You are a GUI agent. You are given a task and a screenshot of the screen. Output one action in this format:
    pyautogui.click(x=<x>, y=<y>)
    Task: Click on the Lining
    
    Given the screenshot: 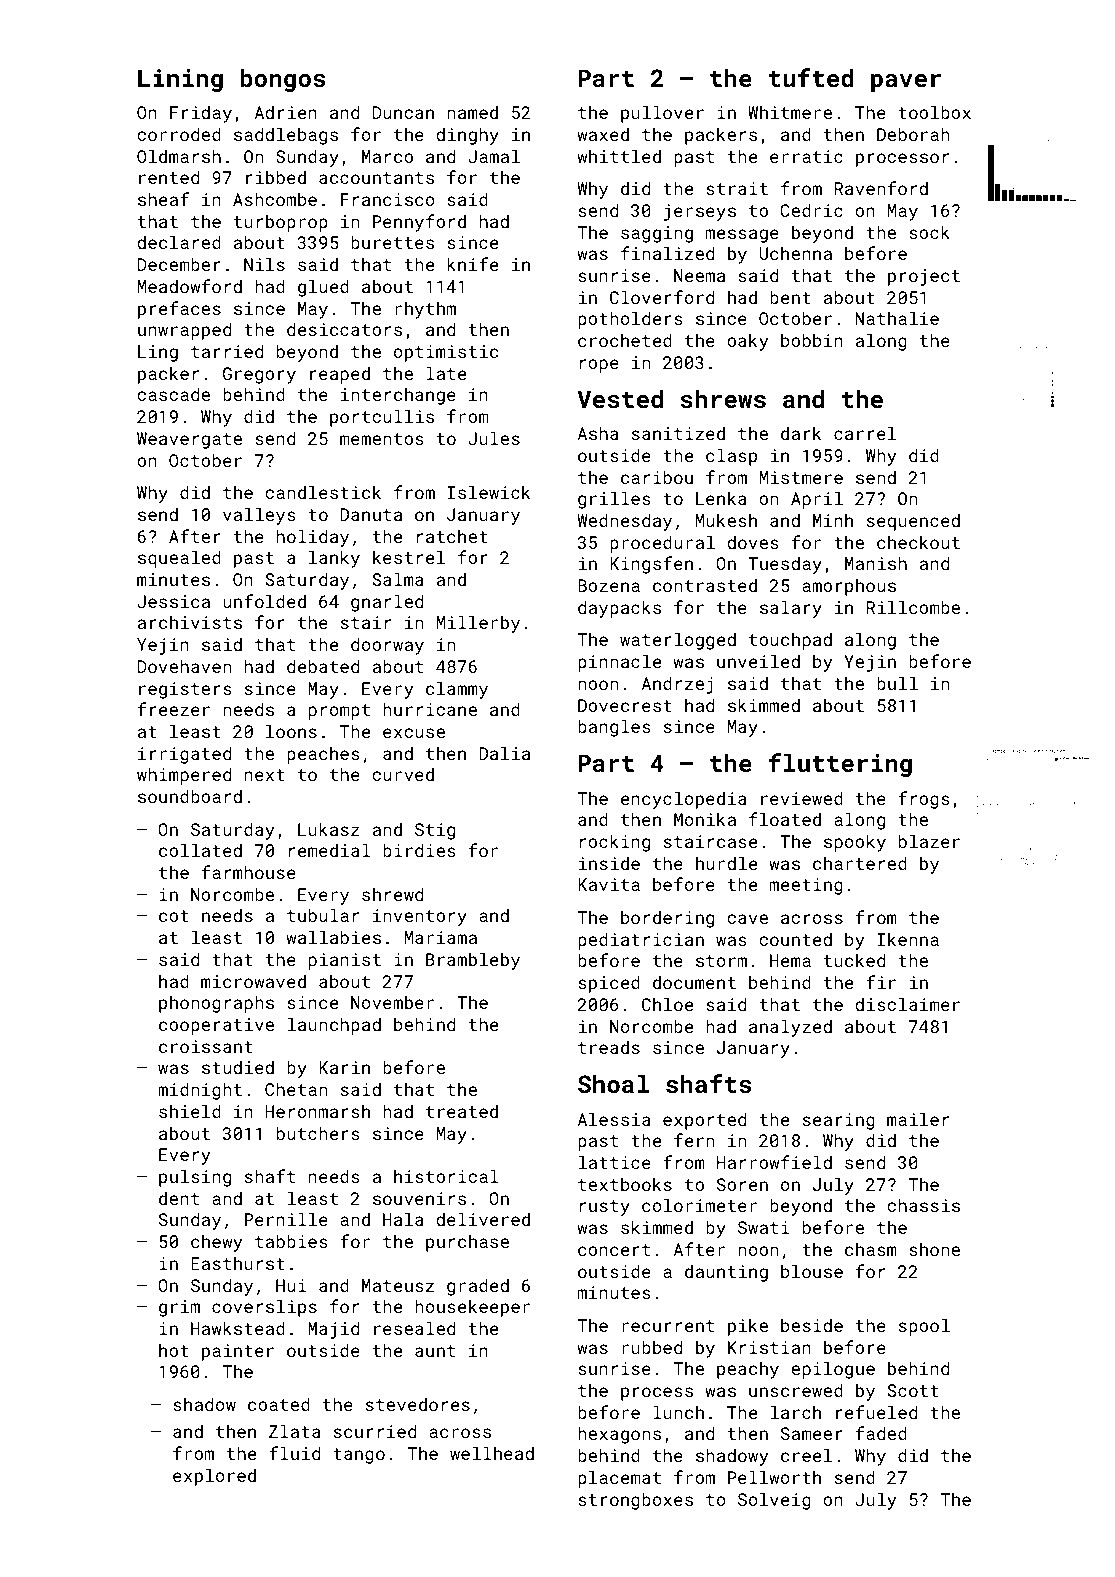 What is the action you would take?
    pyautogui.click(x=180, y=80)
